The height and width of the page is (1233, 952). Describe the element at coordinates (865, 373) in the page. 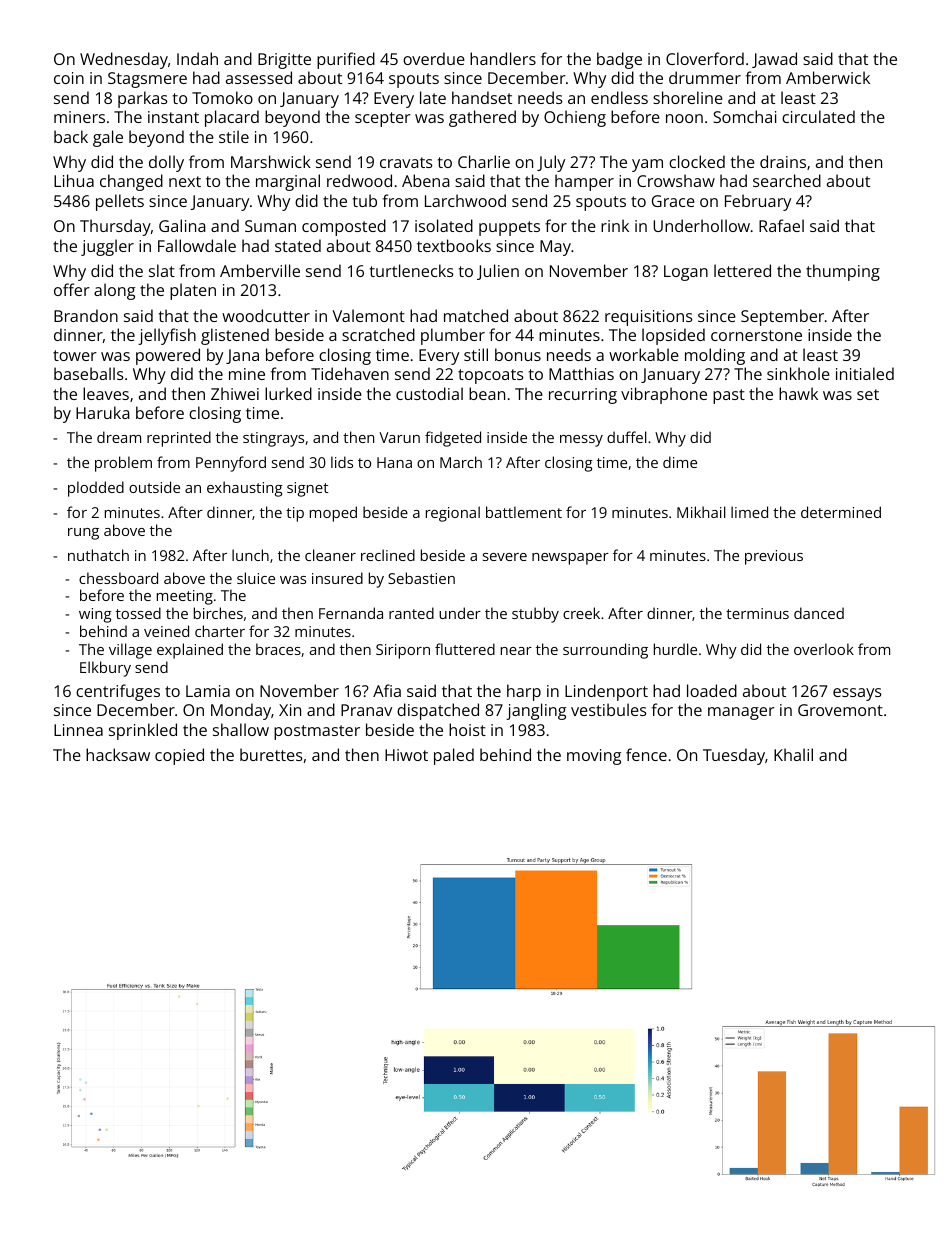

I see `initialed` at that location.
